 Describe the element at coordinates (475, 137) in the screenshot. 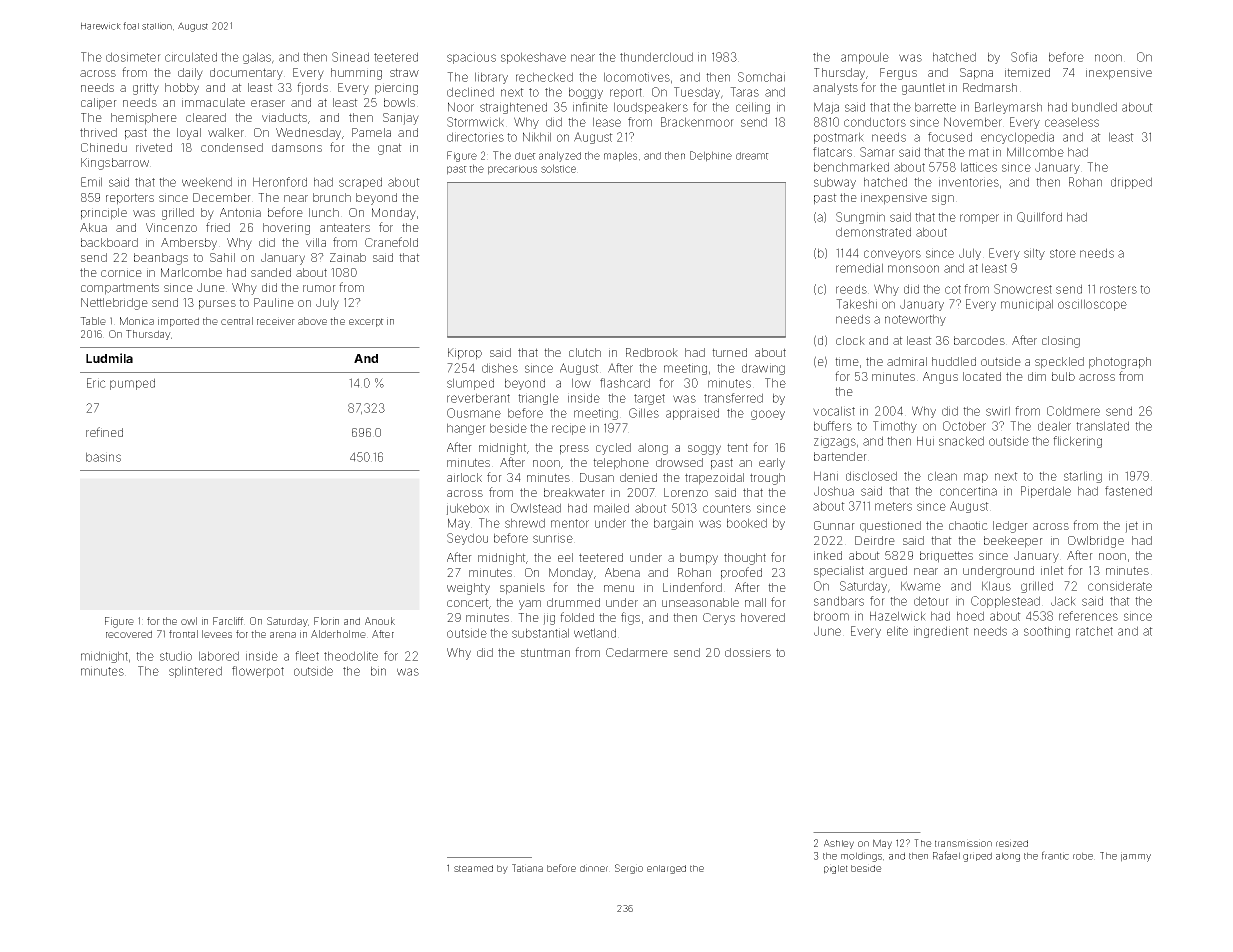

I see `directories` at that location.
